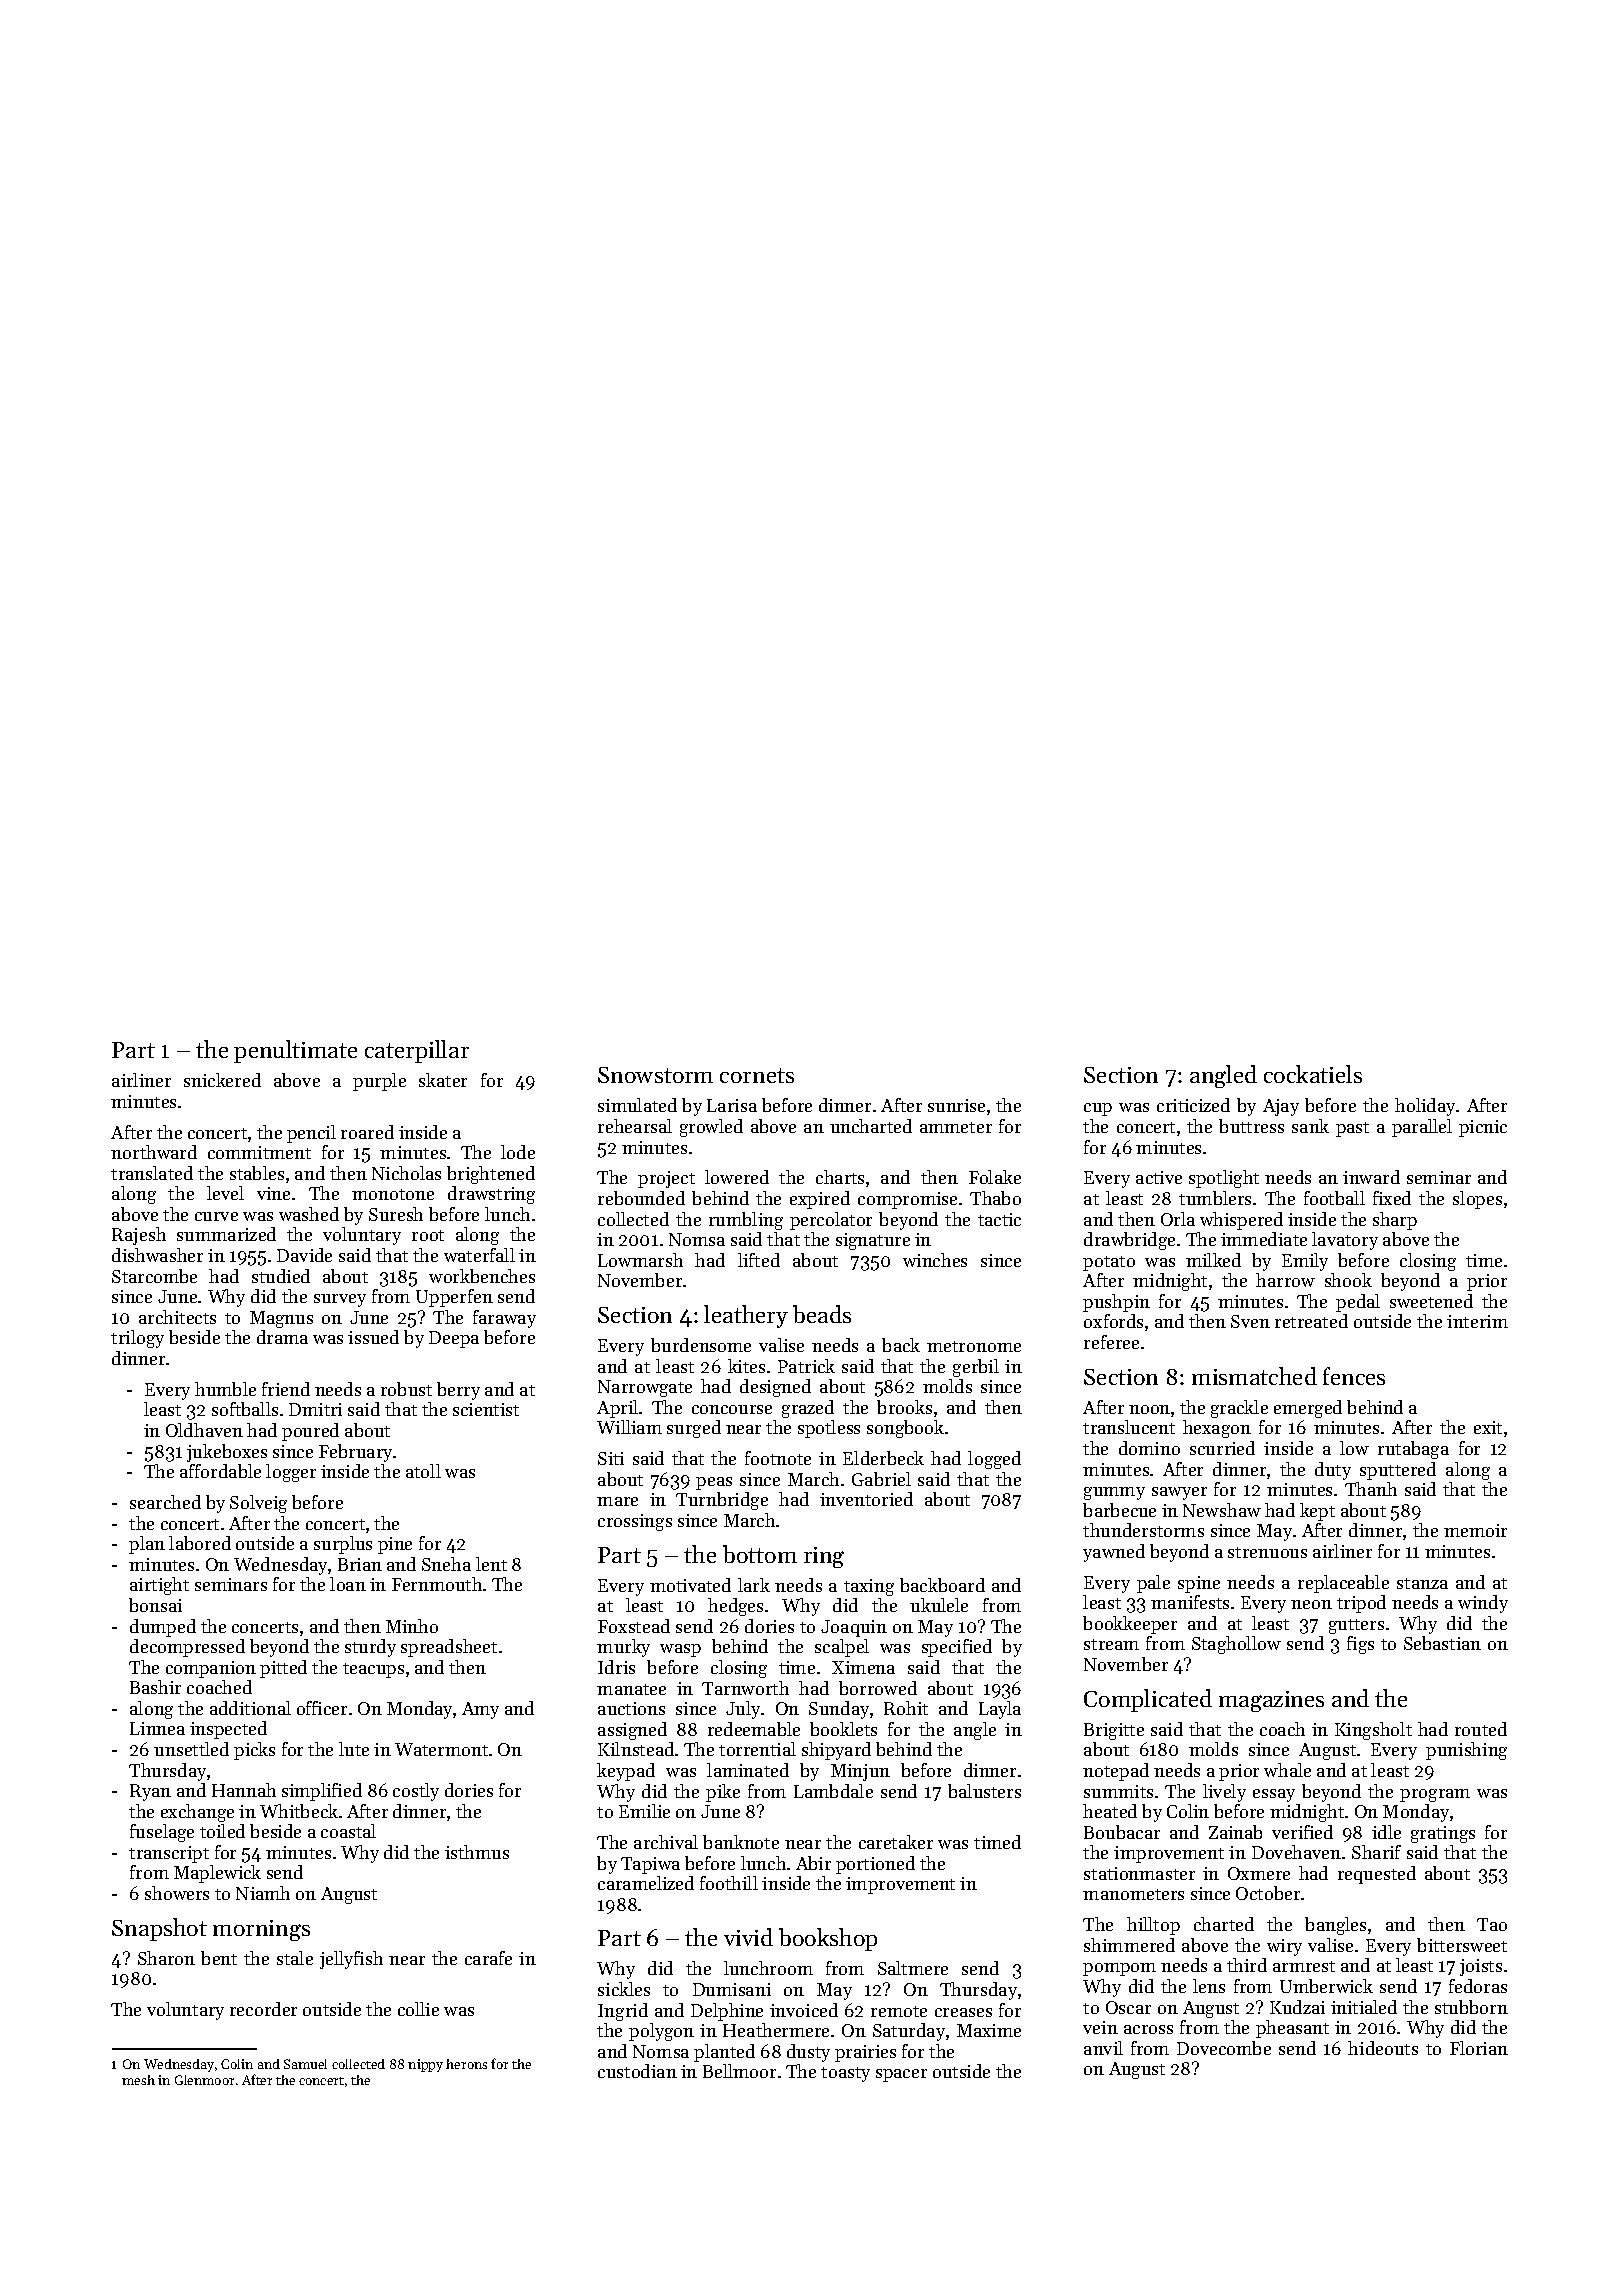  Describe the element at coordinates (634, 1626) in the image. I see `Foxstead` at that location.
